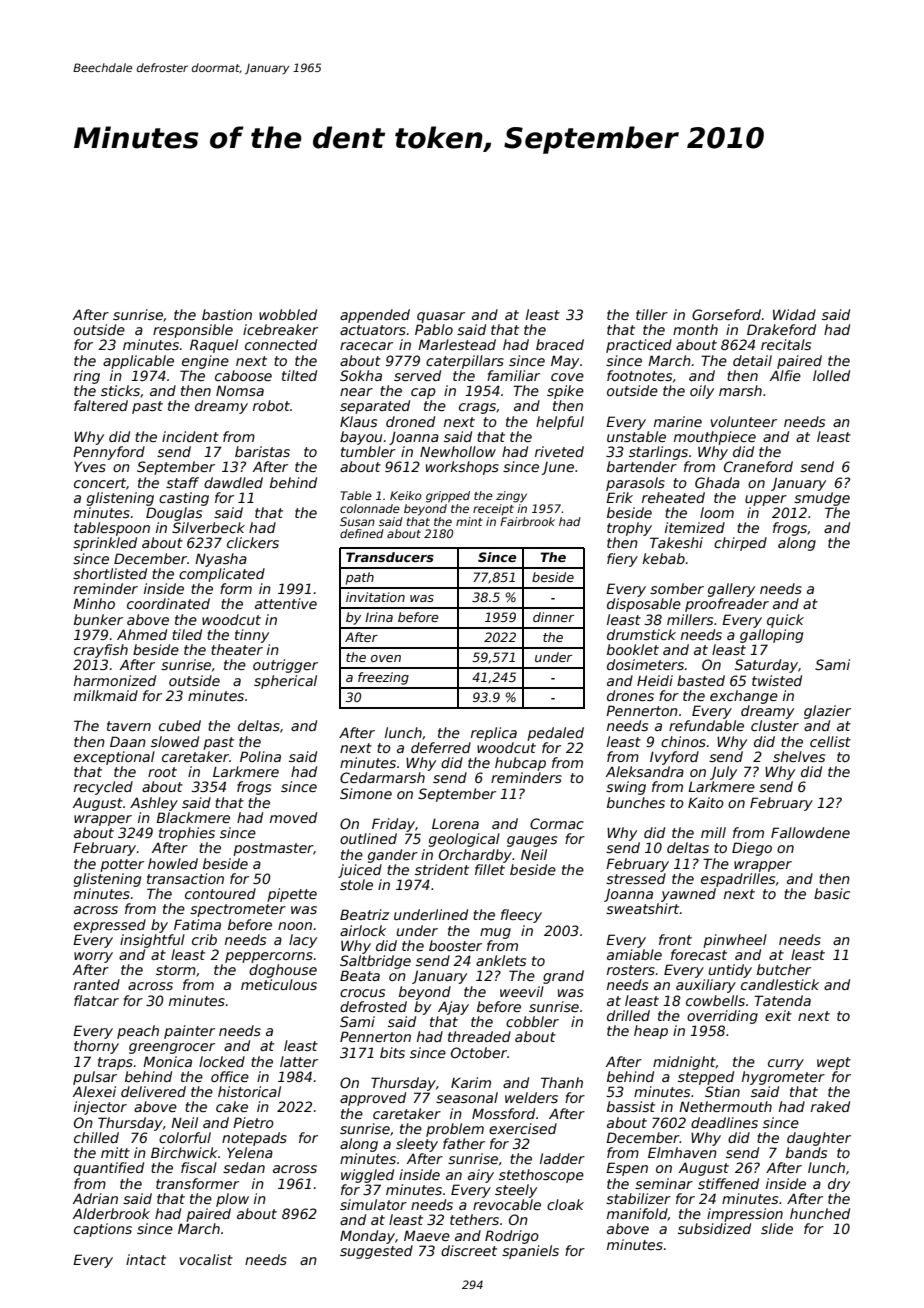 Image resolution: width=924 pixels, height=1308 pixels. What do you see at coordinates (479, 1036) in the image?
I see `threaded` at bounding box center [479, 1036].
